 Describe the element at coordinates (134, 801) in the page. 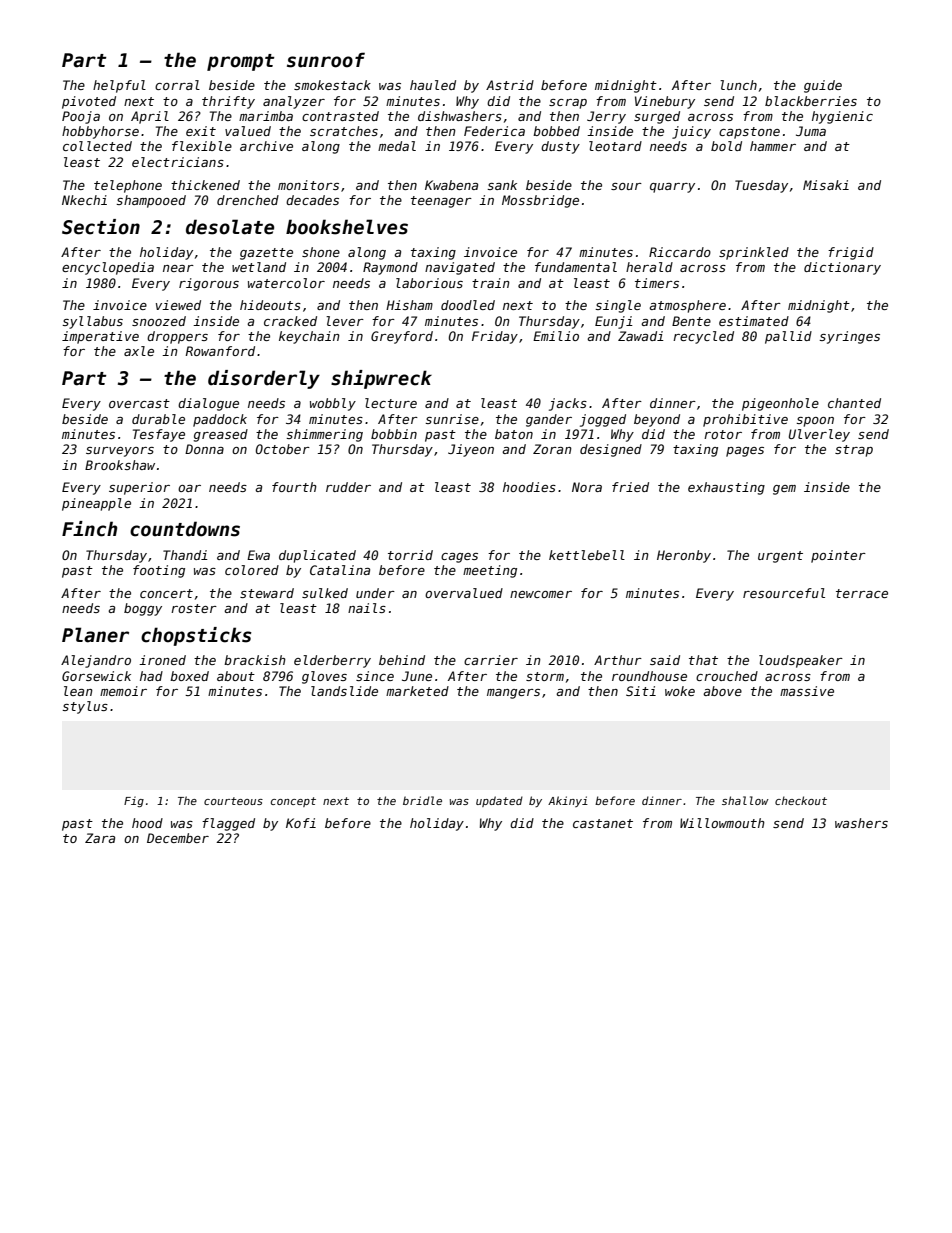

I see `Fig` at that location.
